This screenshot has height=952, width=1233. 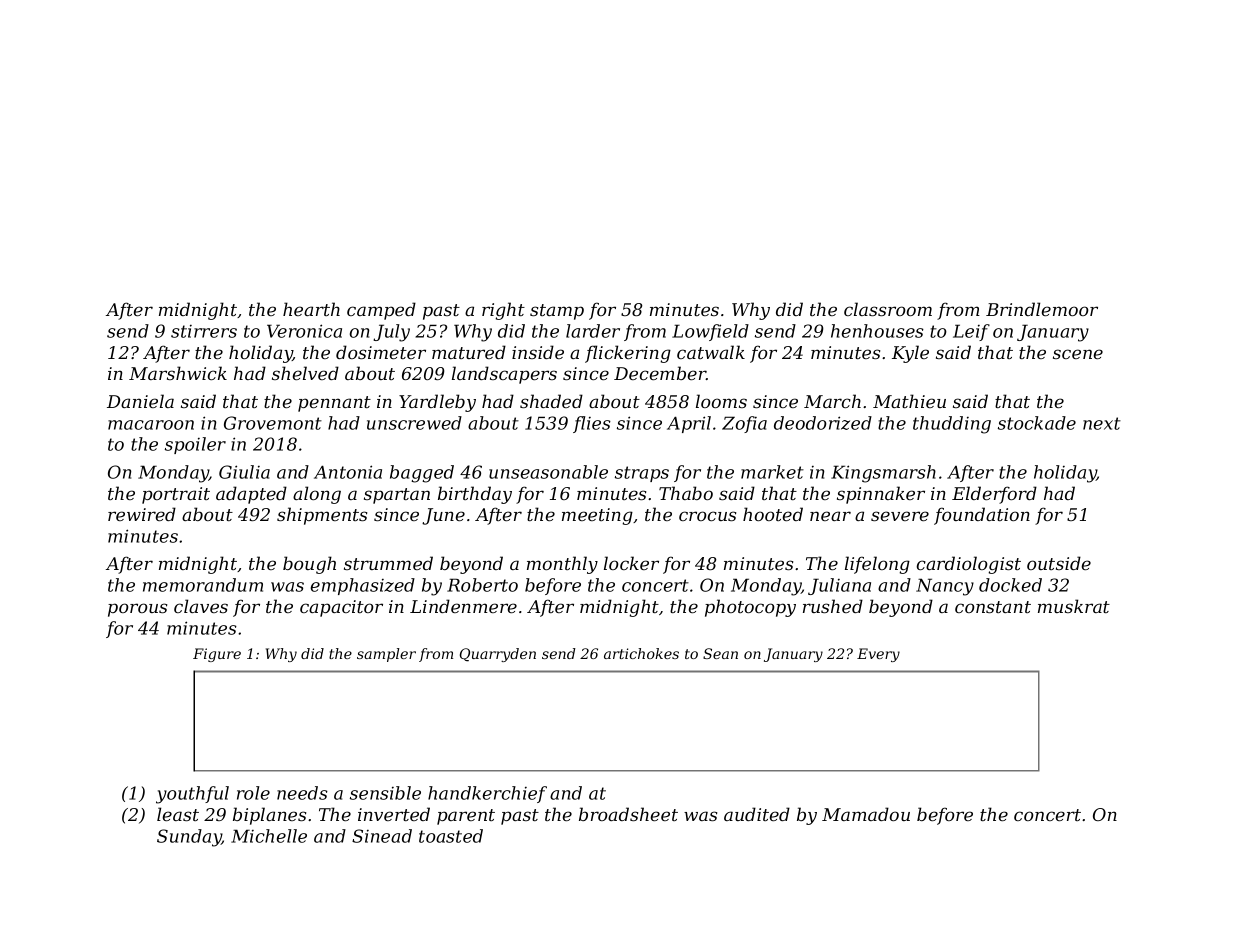 I want to click on needs, so click(x=302, y=793).
